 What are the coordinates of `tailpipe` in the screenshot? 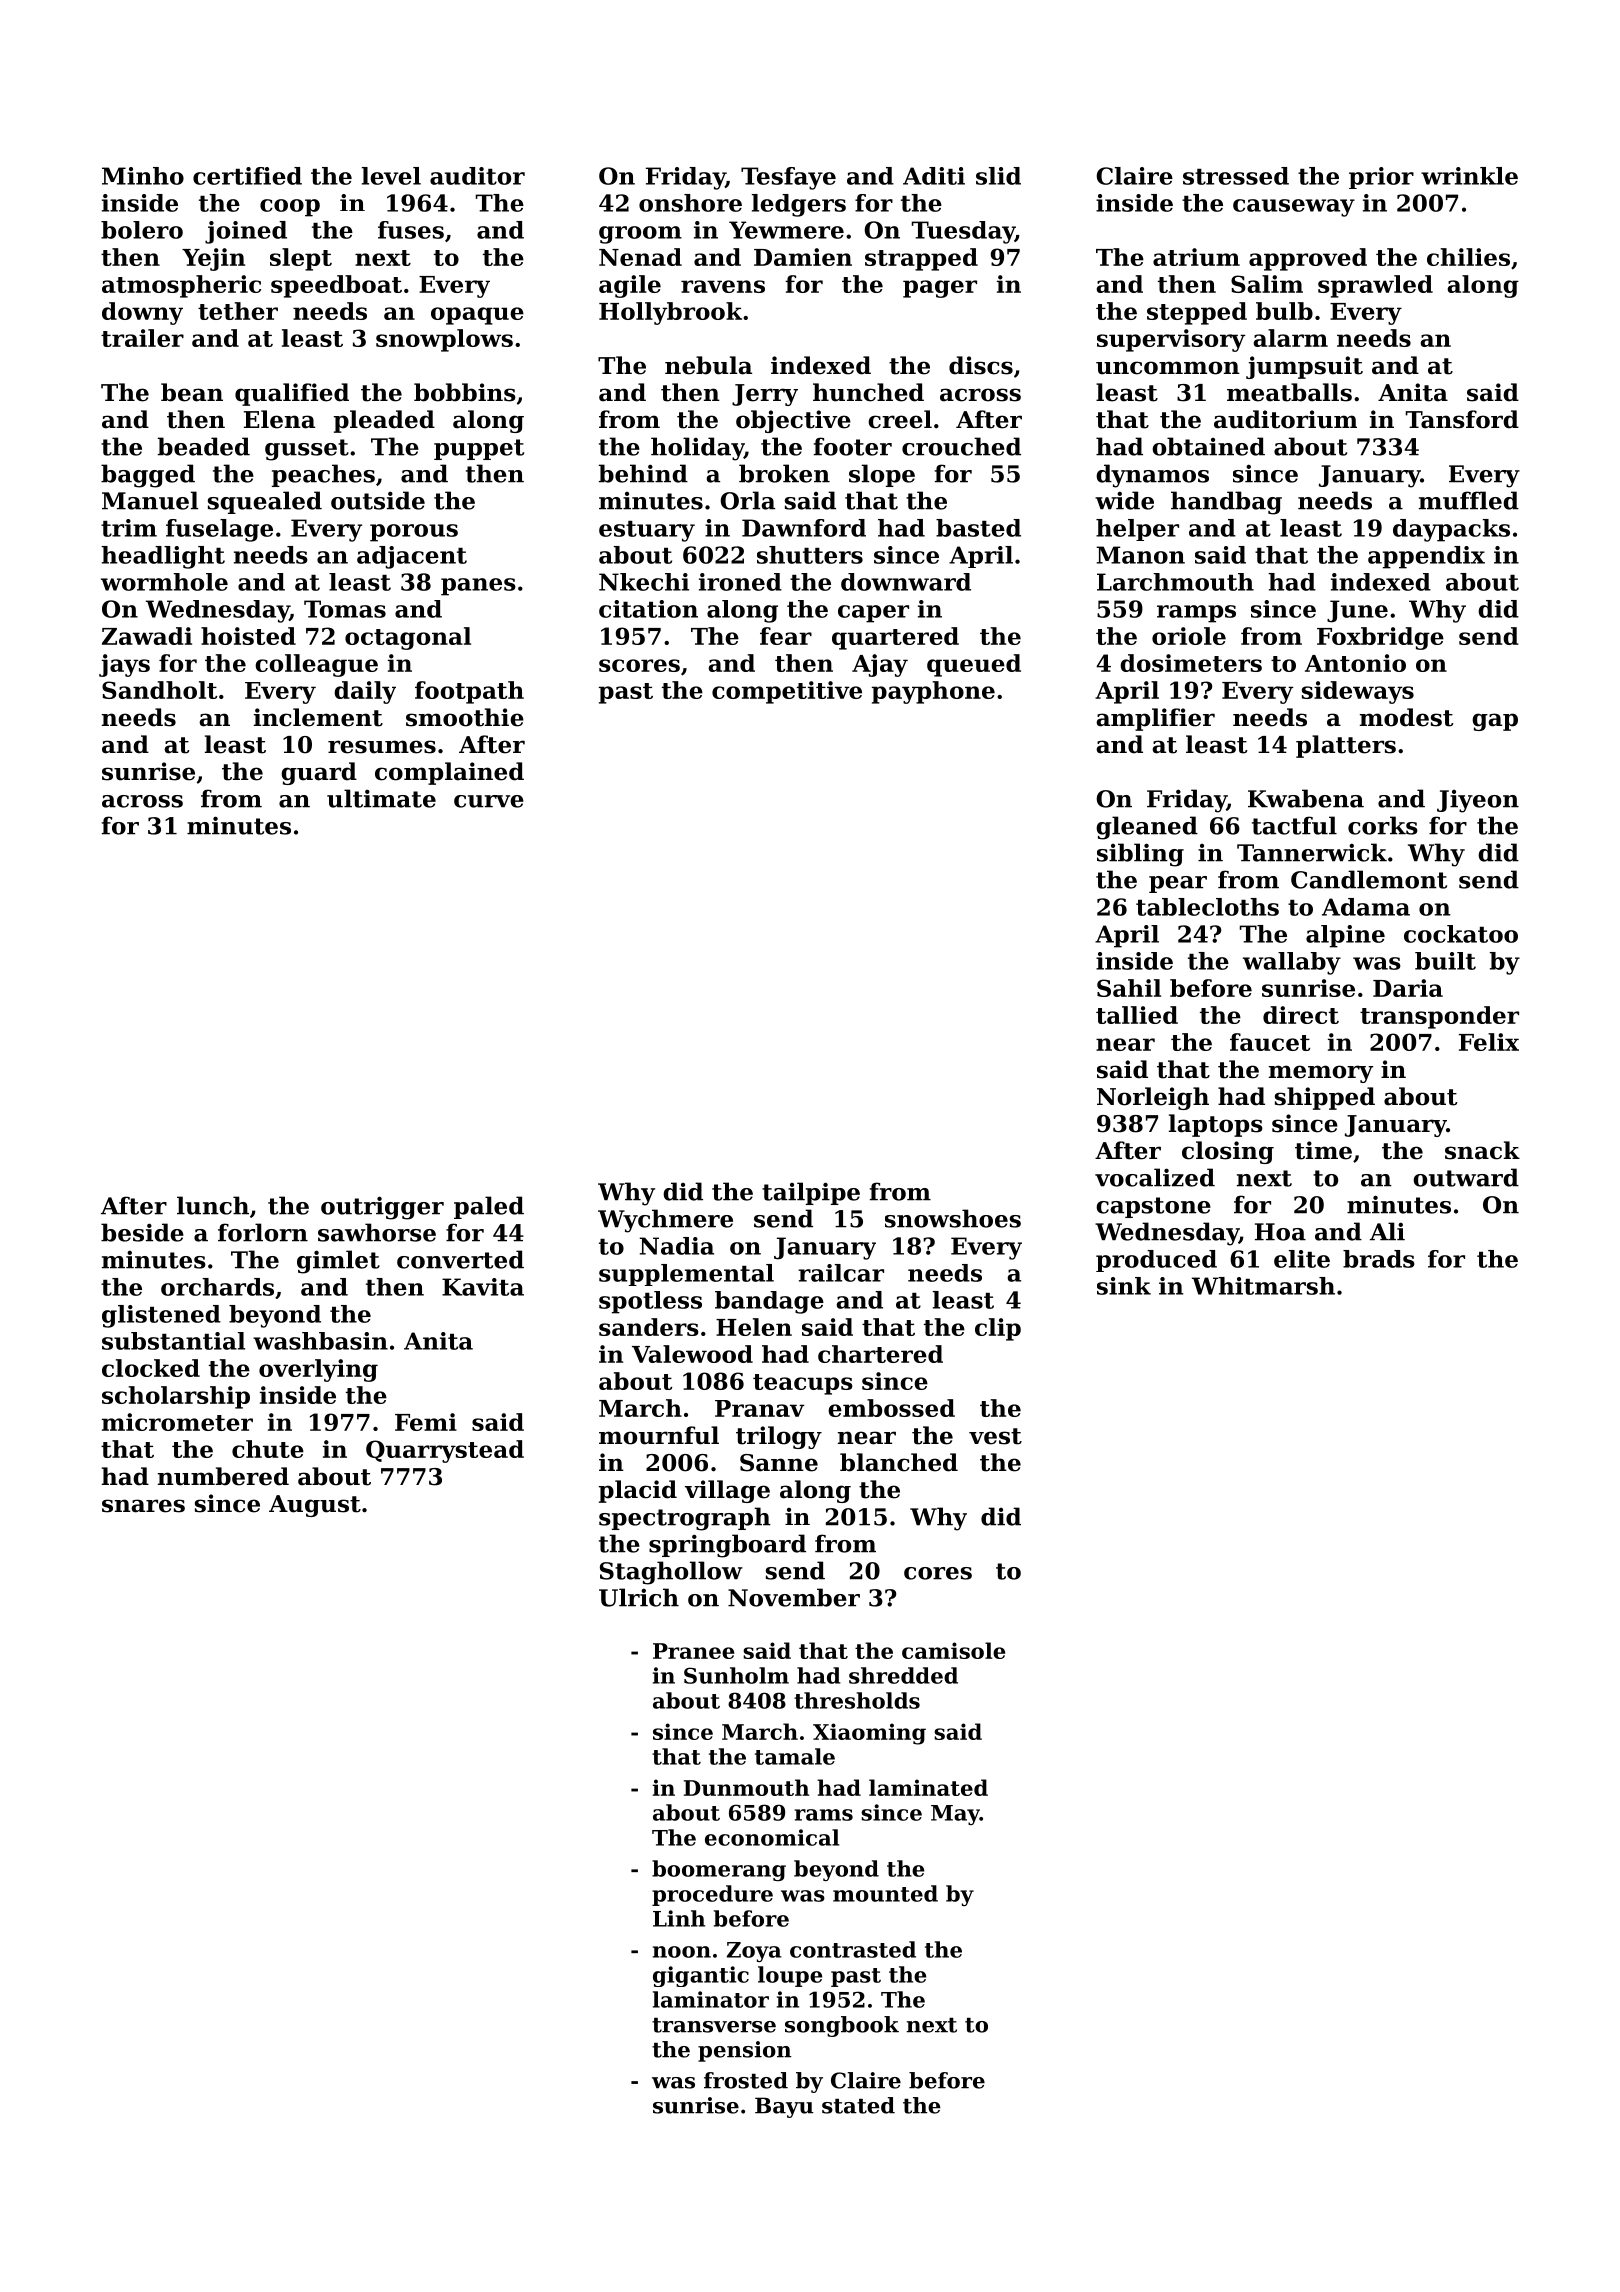 It's located at (811, 1193).
